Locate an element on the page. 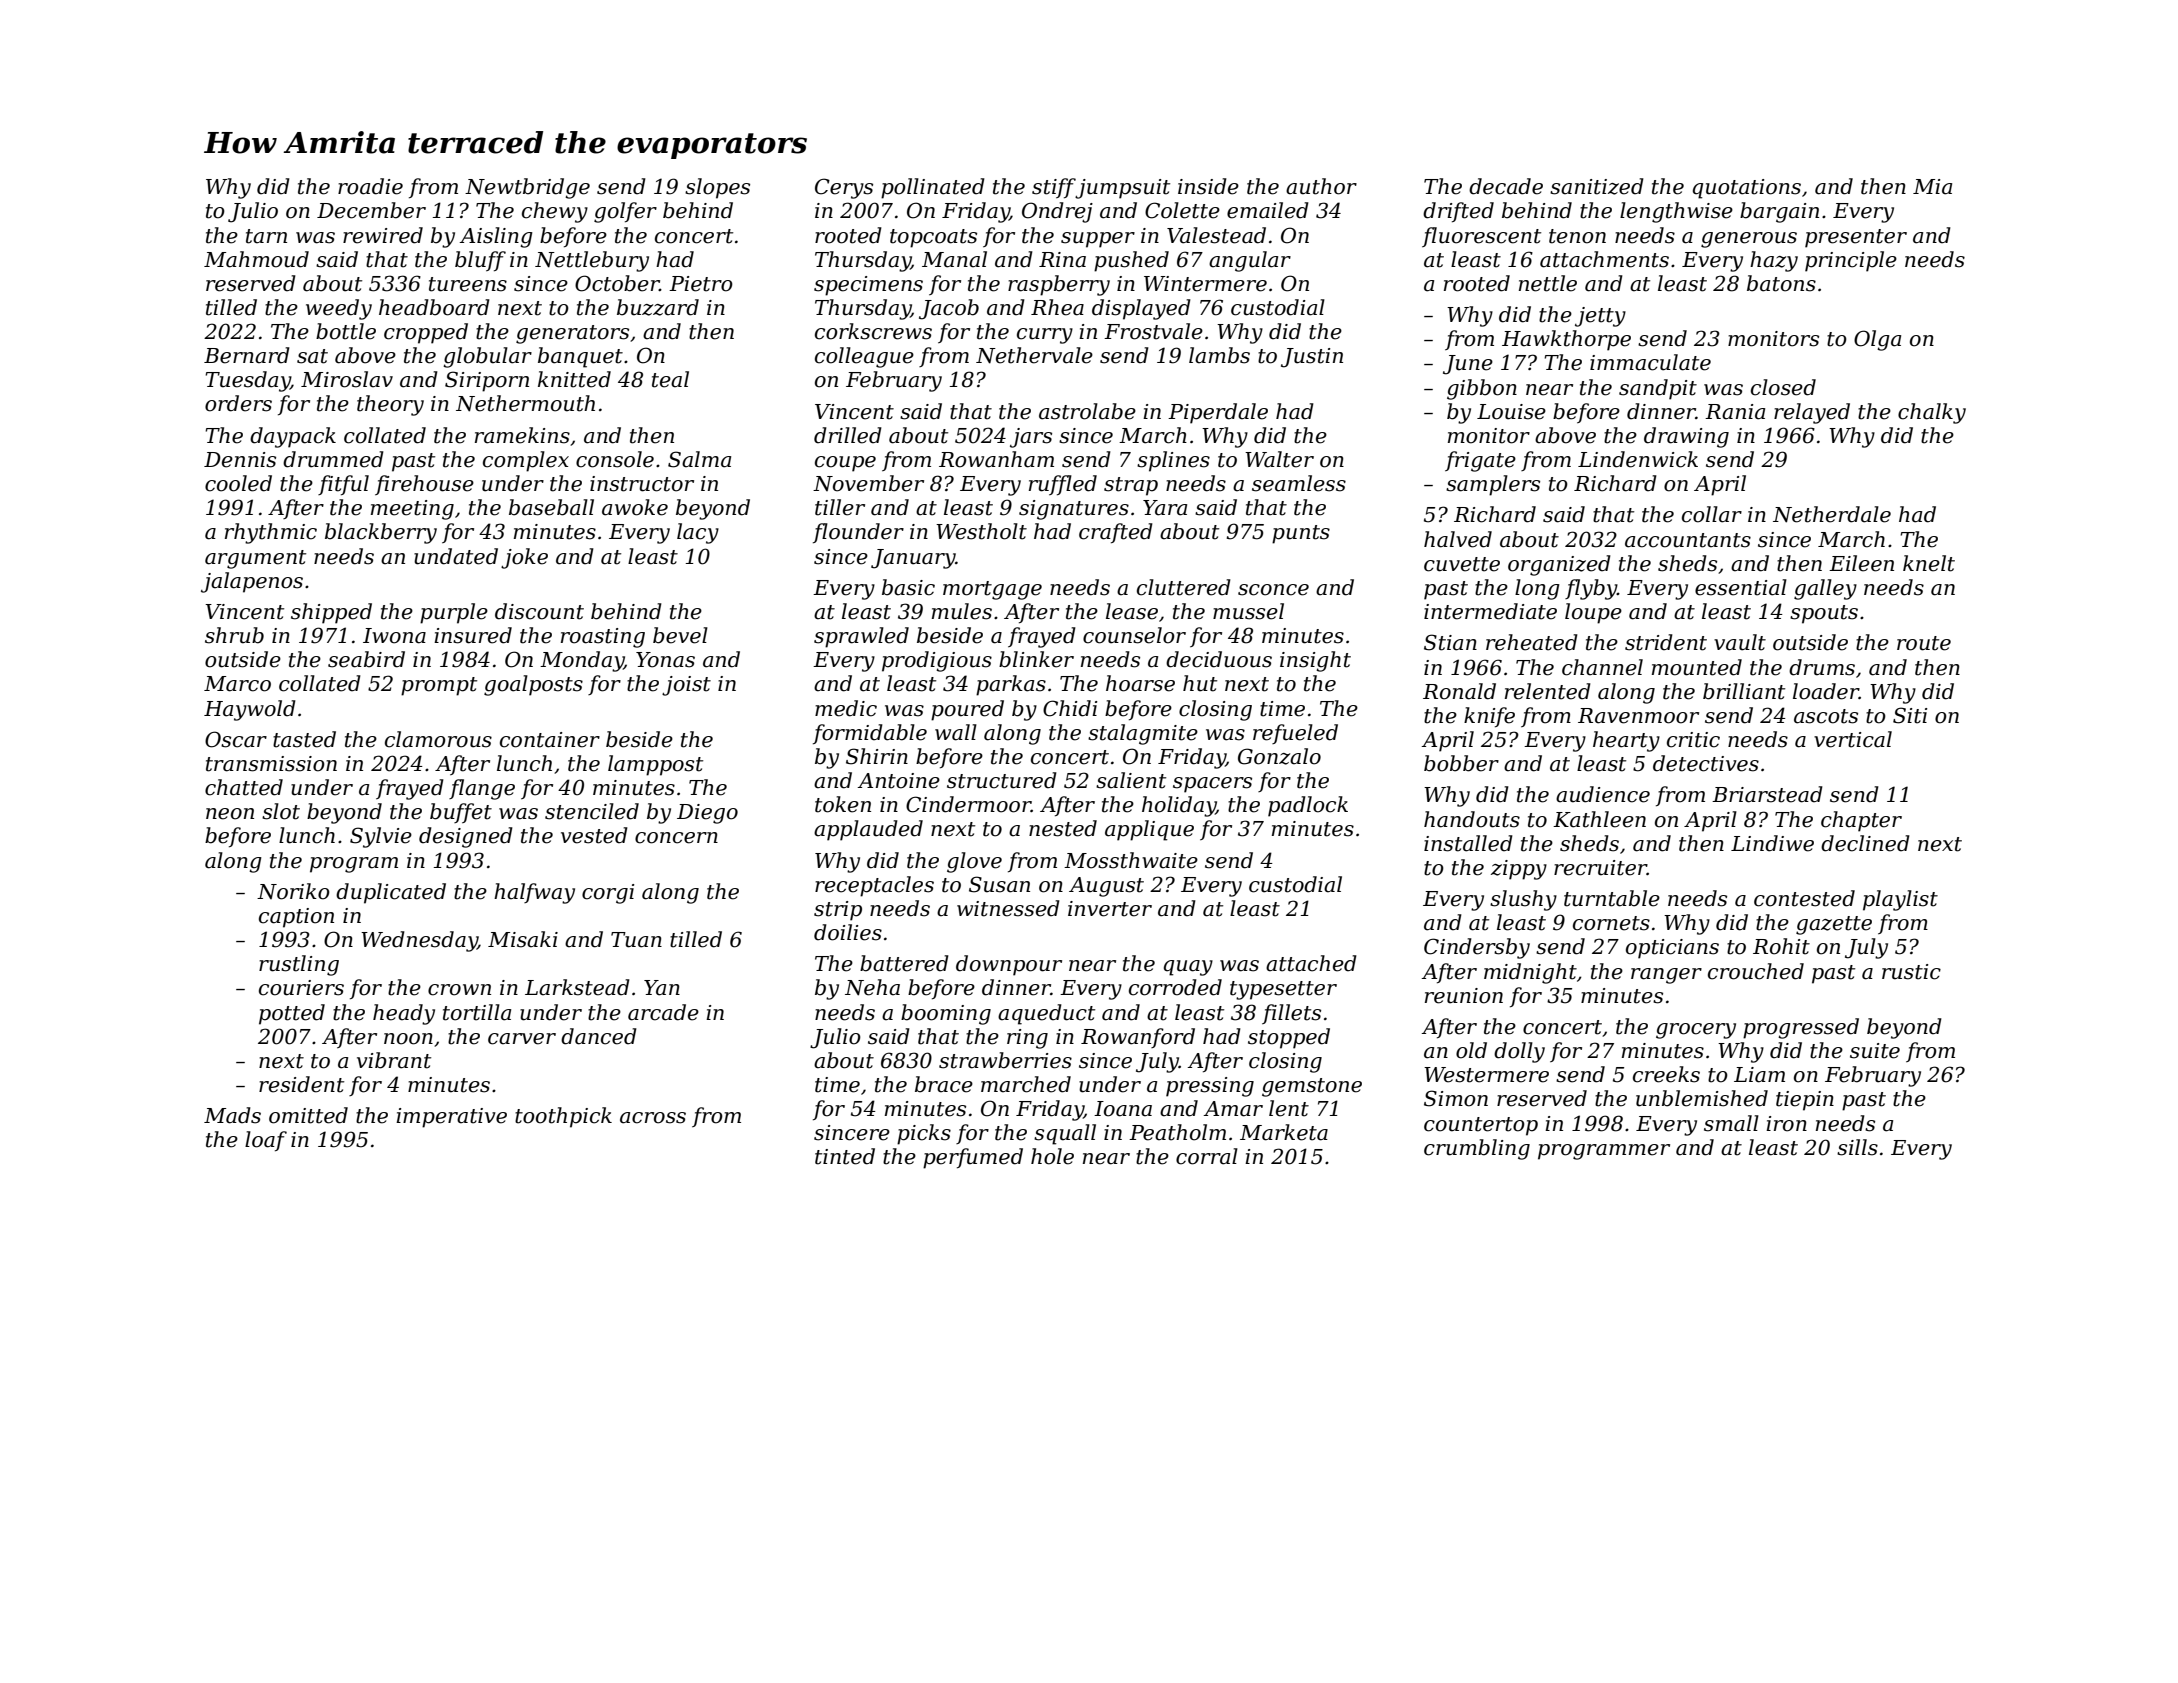 The width and height of the document is (2178, 1683). picks is located at coordinates (924, 1134).
